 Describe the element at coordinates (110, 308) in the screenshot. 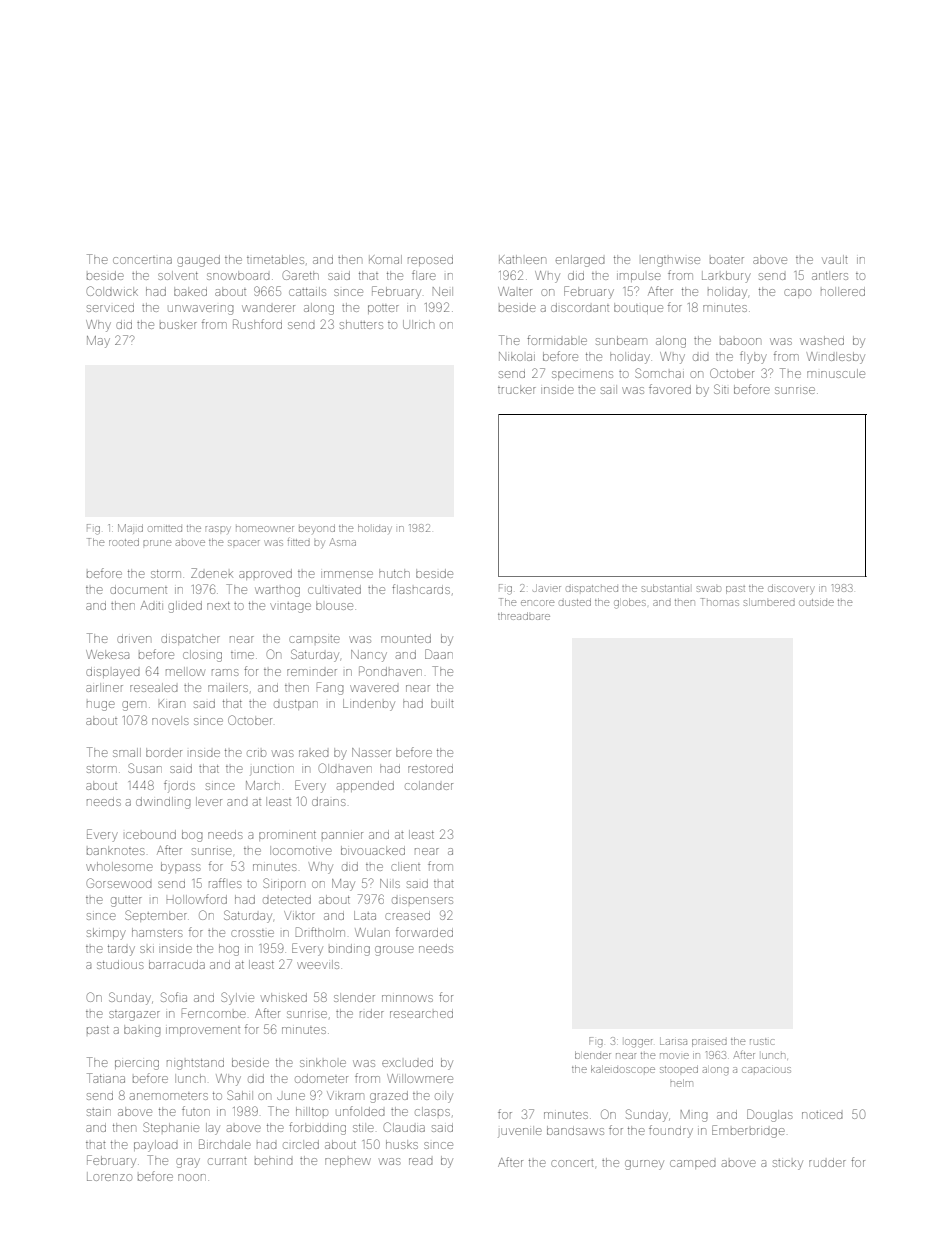

I see `serviced` at that location.
